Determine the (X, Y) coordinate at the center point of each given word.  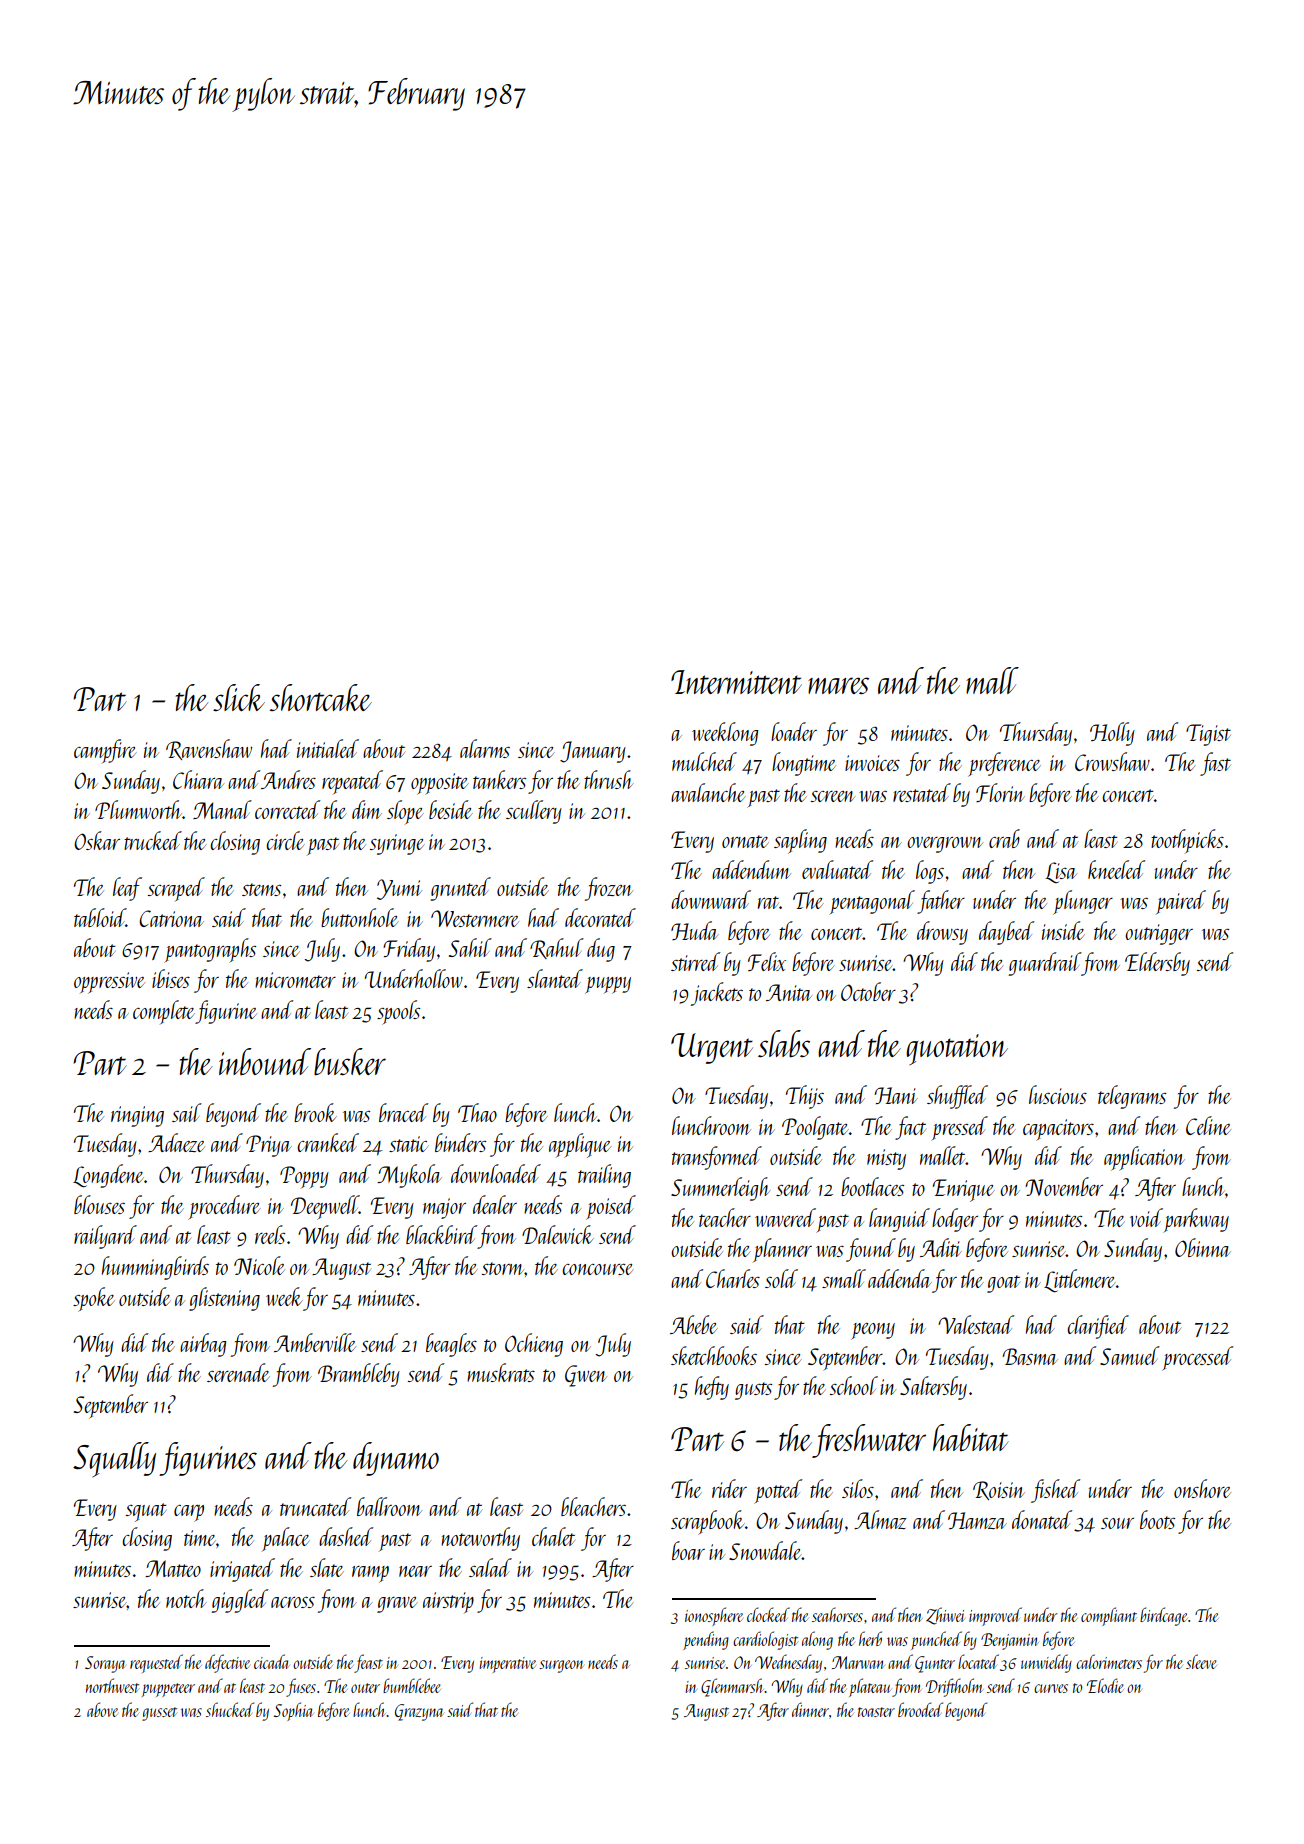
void (1146, 1217)
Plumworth (138, 809)
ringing (137, 1116)
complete (164, 1012)
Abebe (694, 1324)
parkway (1196, 1220)
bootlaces (872, 1186)
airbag (203, 1345)
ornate (745, 841)
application (1144, 1158)
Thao (477, 1112)
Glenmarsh (732, 1687)
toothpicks (1187, 841)
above (102, 1709)
